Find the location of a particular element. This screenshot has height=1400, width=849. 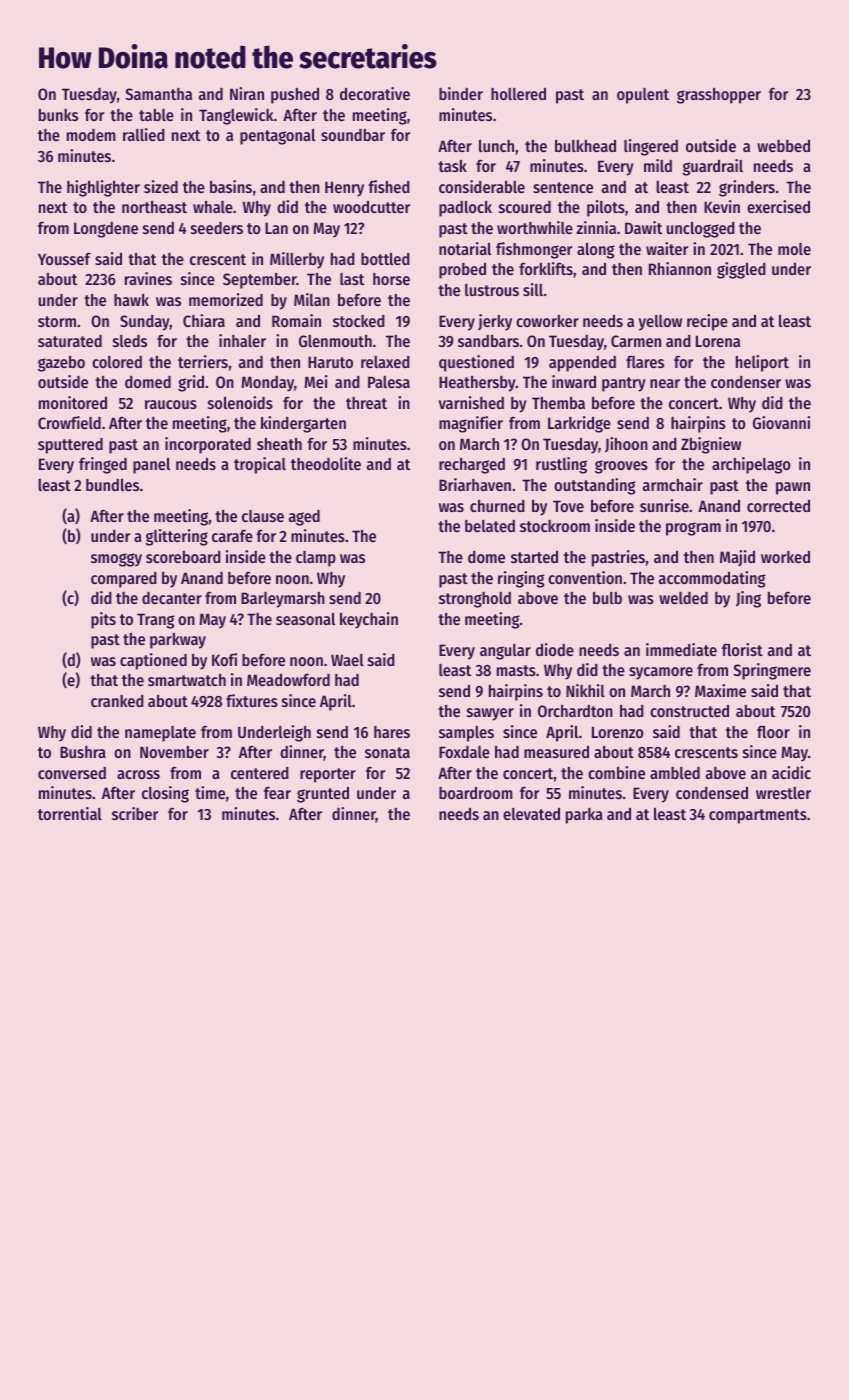

scriber is located at coordinates (135, 813).
